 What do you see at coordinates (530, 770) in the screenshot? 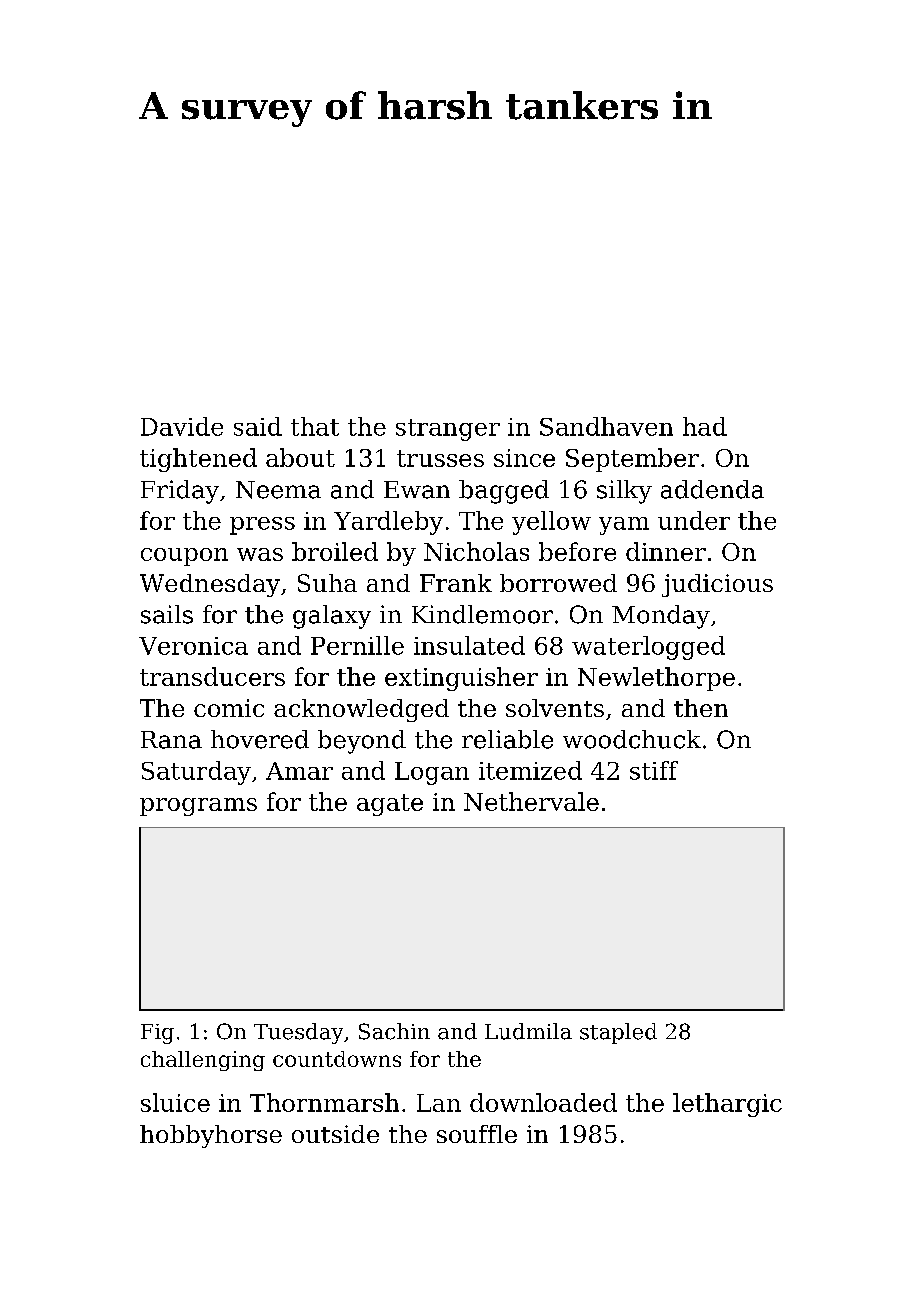
I see `itemized` at bounding box center [530, 770].
